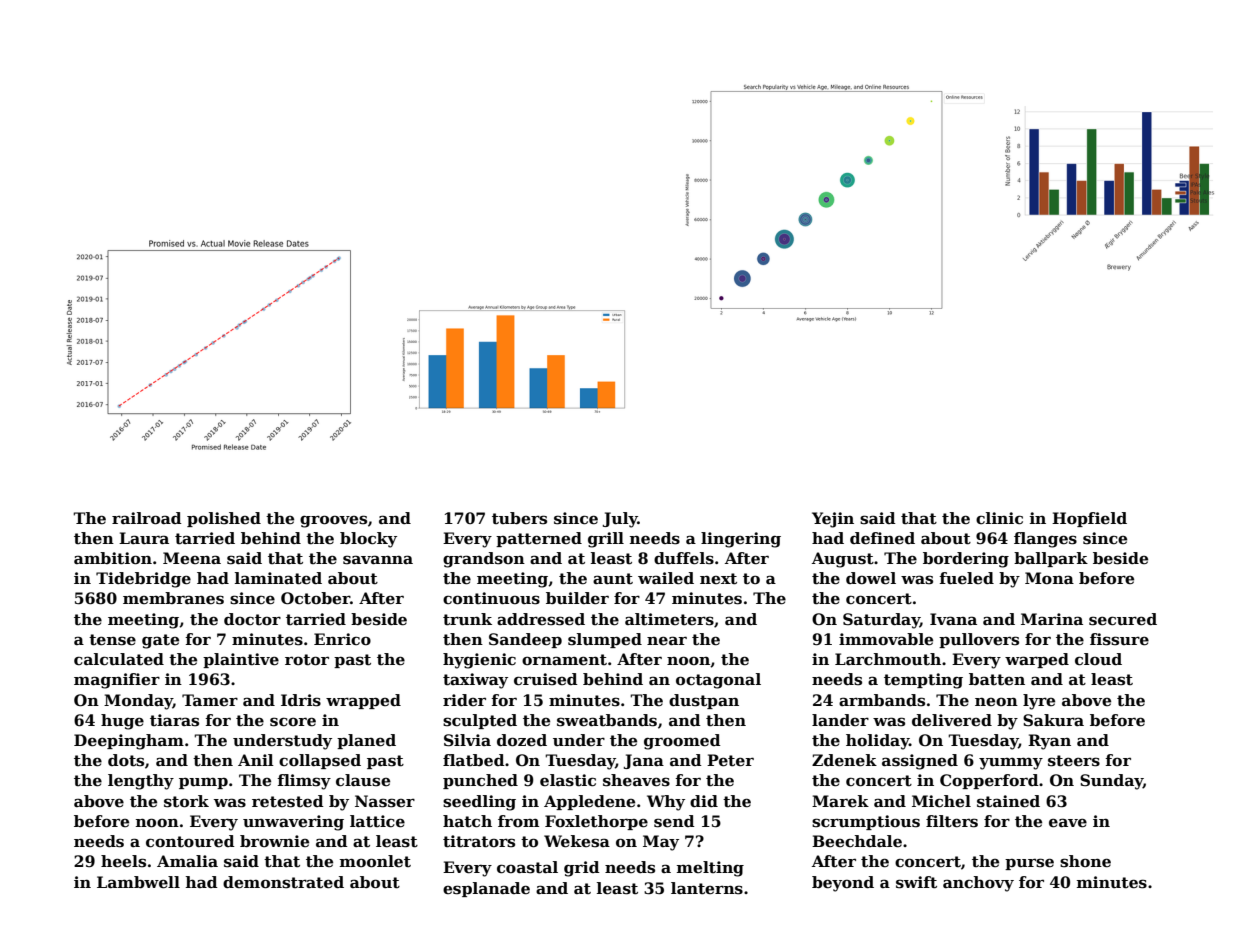 Image resolution: width=1233 pixels, height=952 pixels. I want to click on Yejin, so click(833, 520).
